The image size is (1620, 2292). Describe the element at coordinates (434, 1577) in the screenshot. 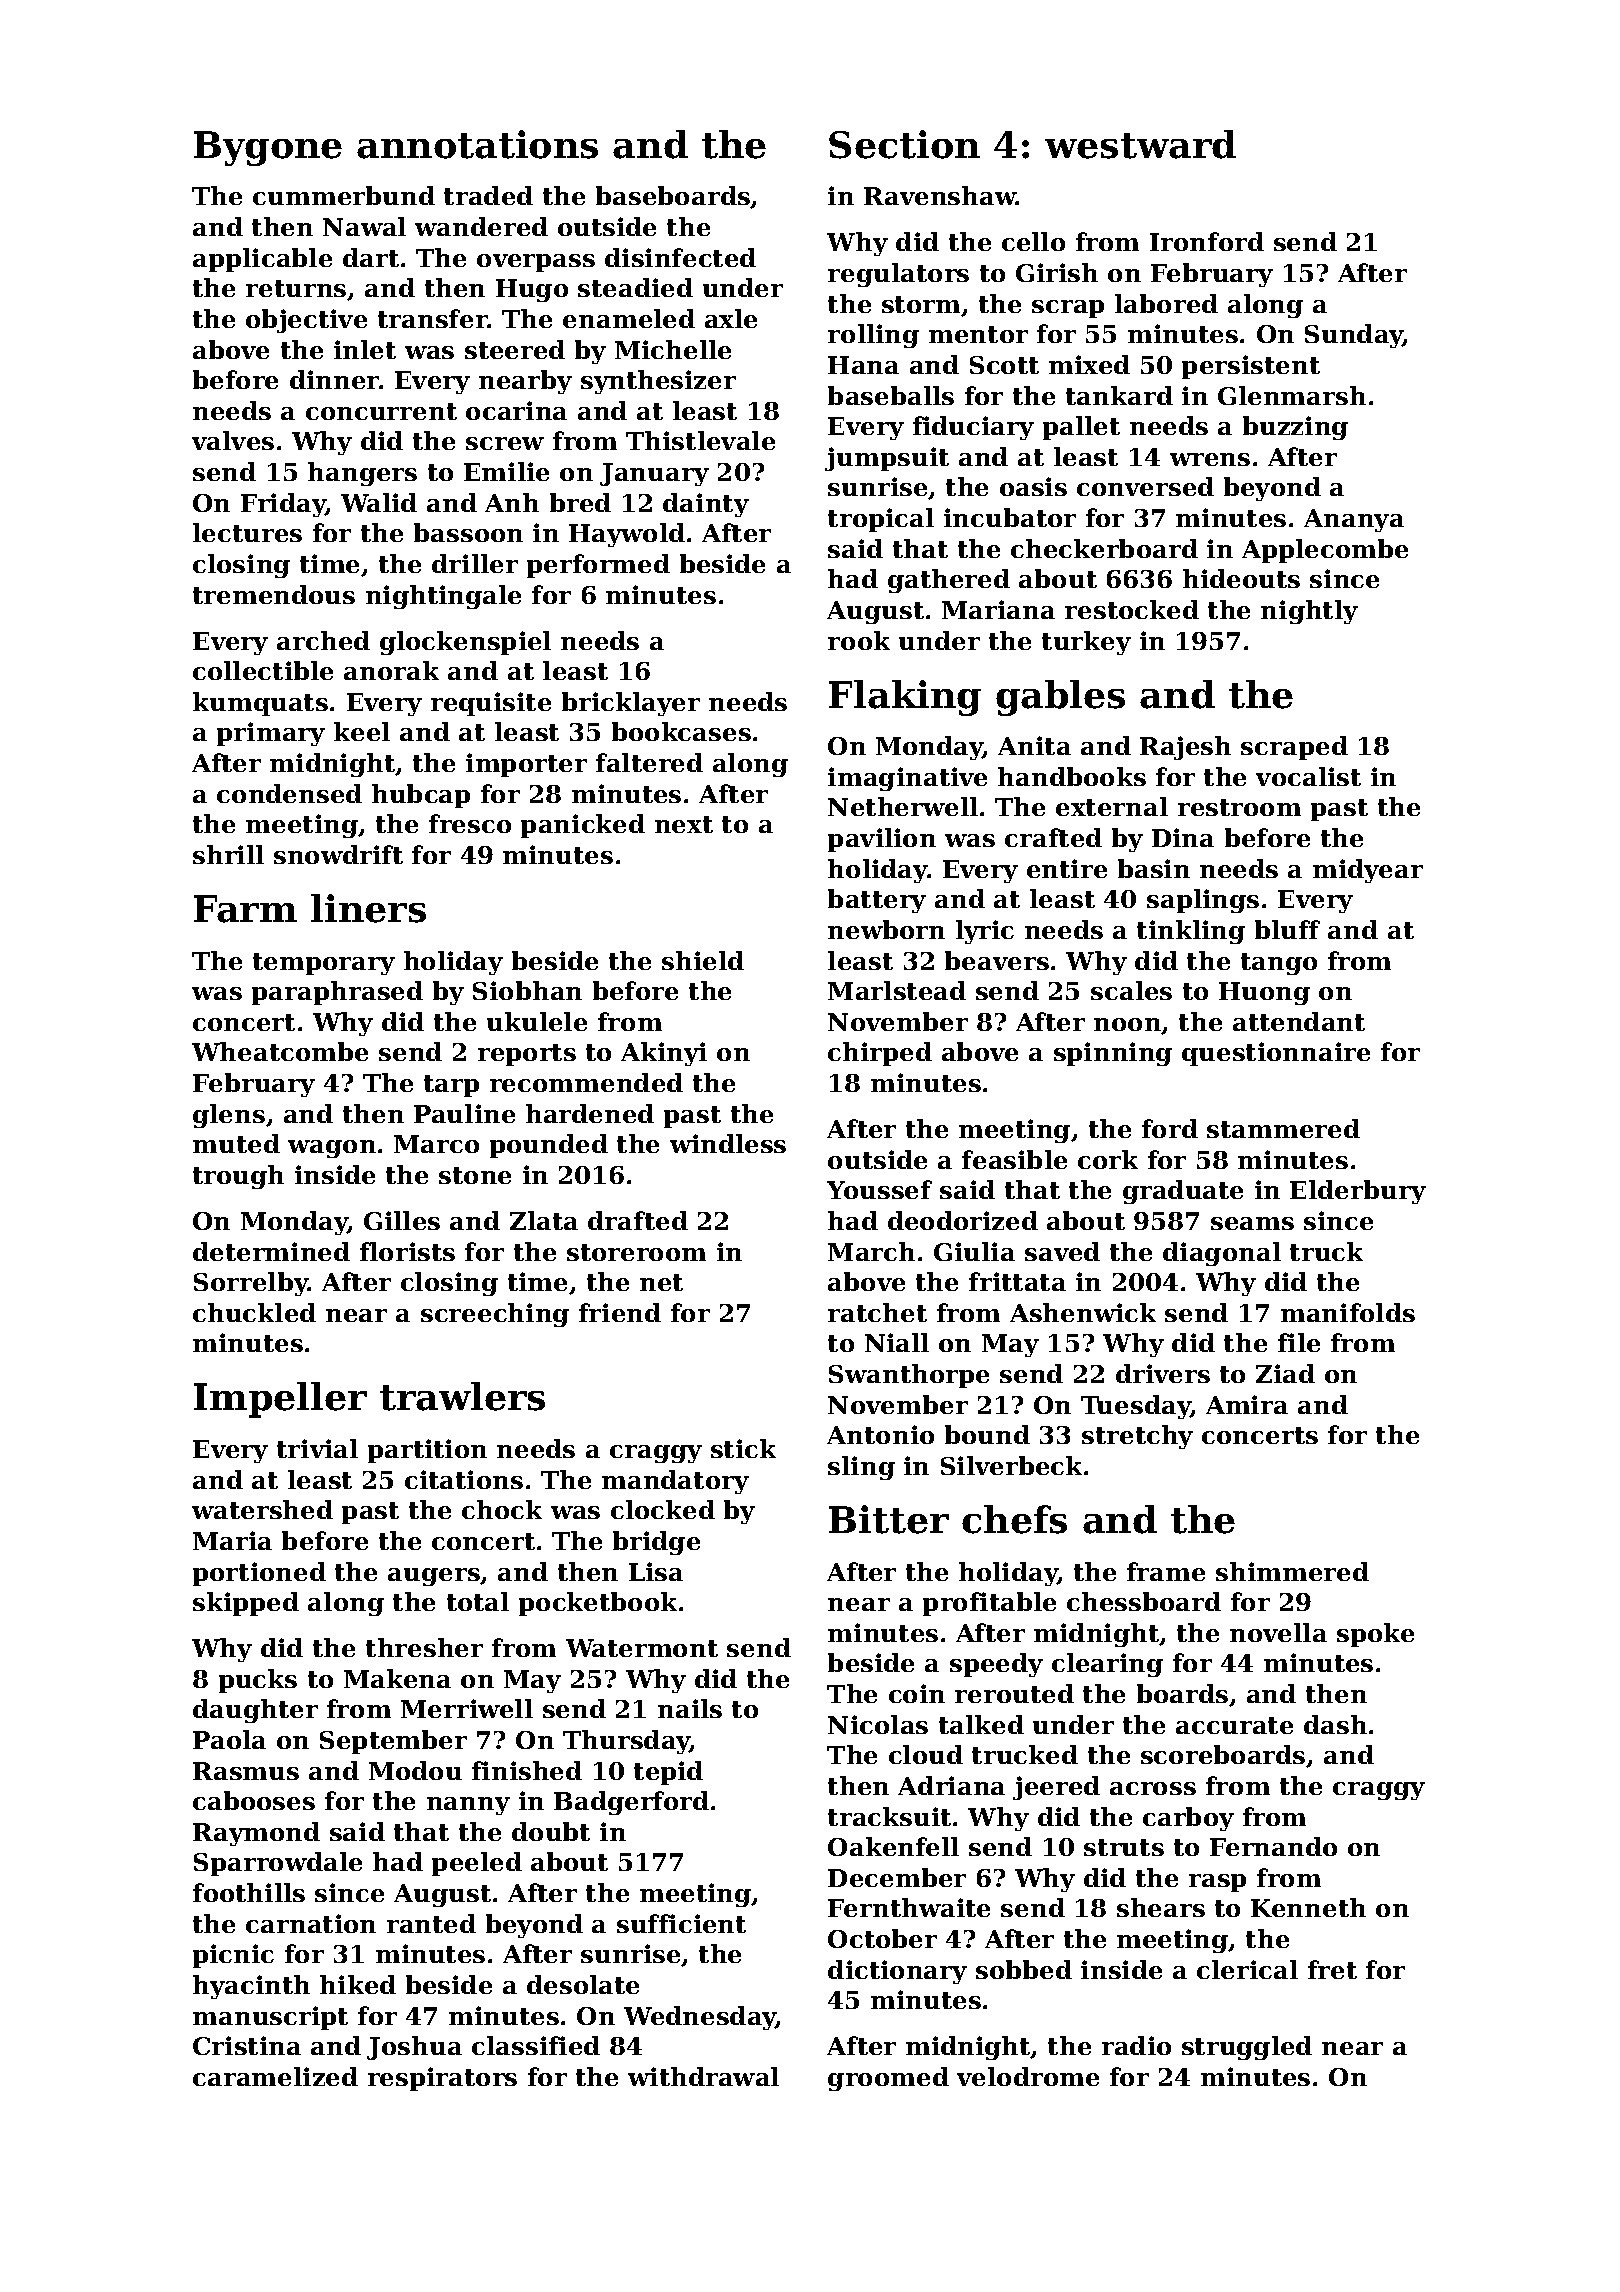

I see `augers` at that location.
